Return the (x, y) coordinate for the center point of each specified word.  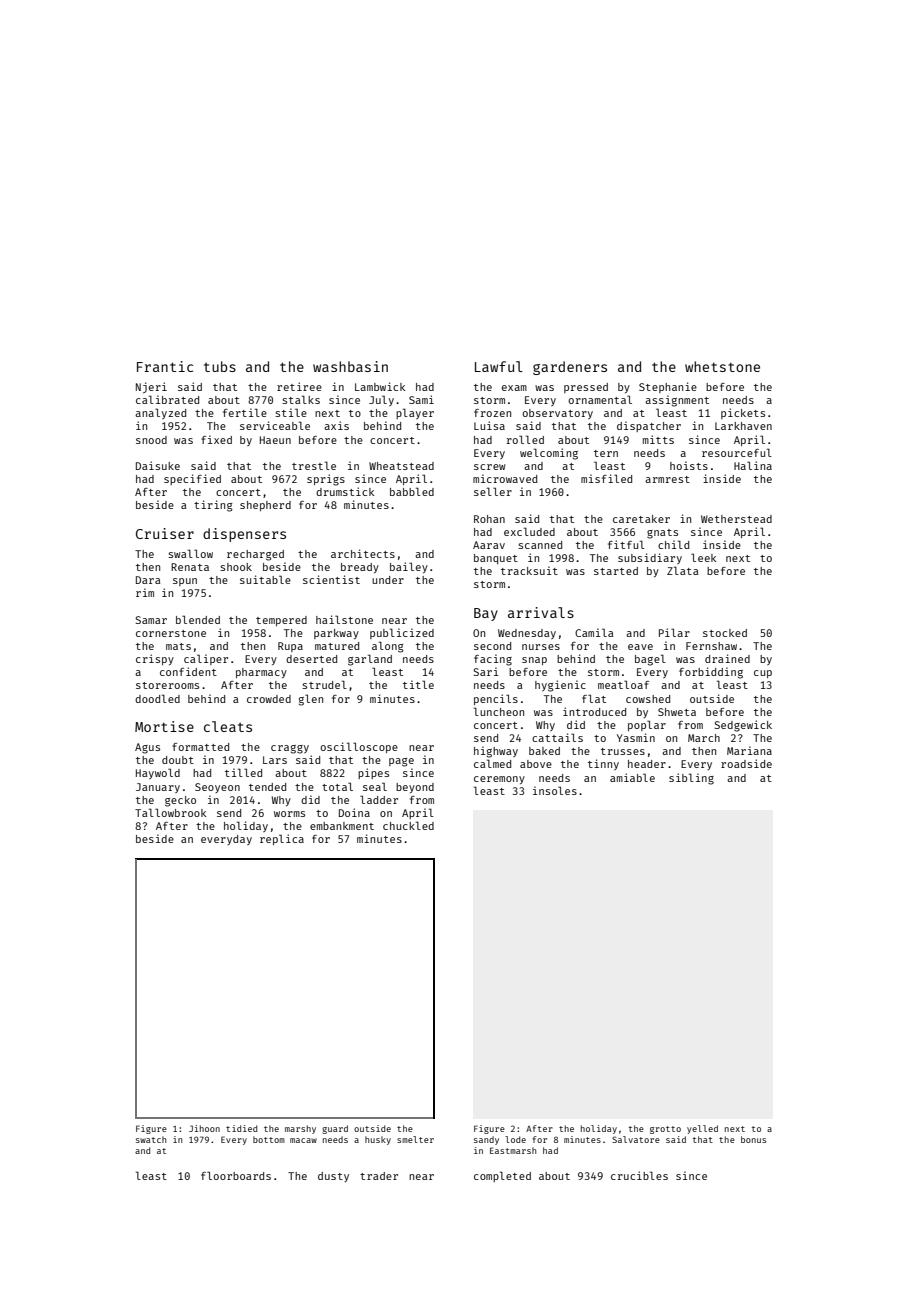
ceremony (499, 780)
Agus (147, 748)
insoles (555, 790)
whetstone (722, 366)
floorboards (236, 1175)
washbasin (350, 366)
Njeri (151, 388)
